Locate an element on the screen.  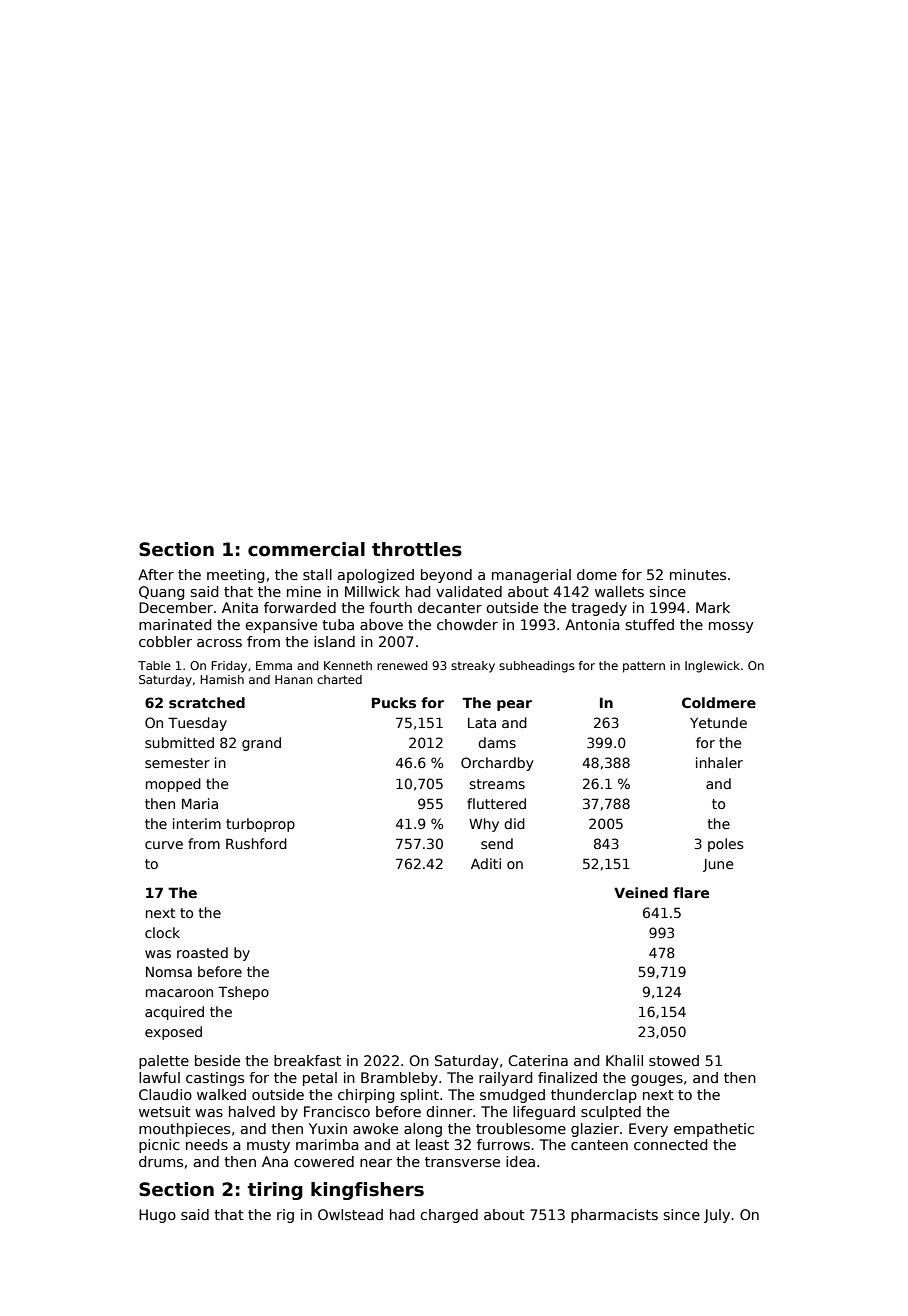
curve is located at coordinates (164, 845).
